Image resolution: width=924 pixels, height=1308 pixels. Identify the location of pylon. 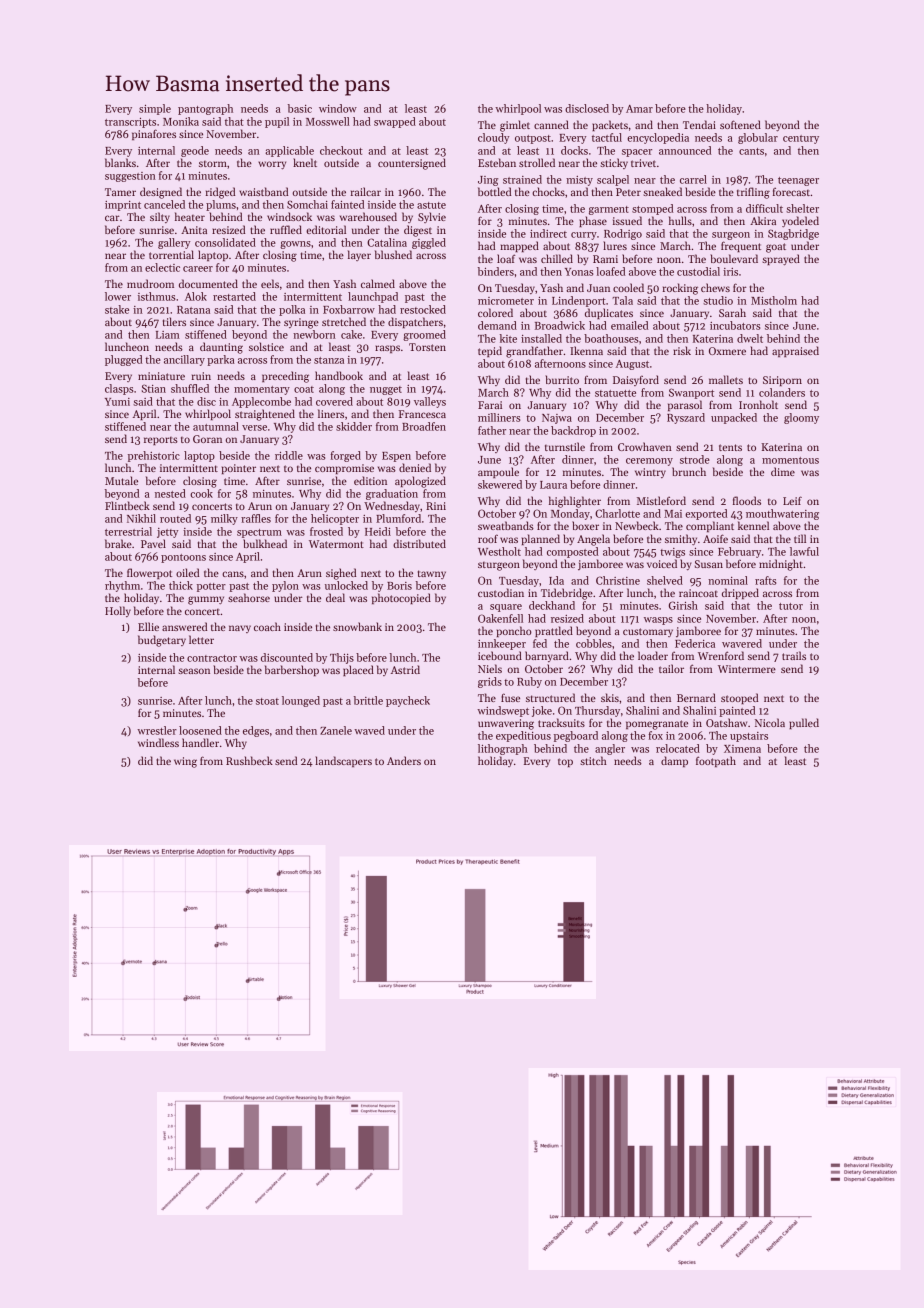
(285, 586).
